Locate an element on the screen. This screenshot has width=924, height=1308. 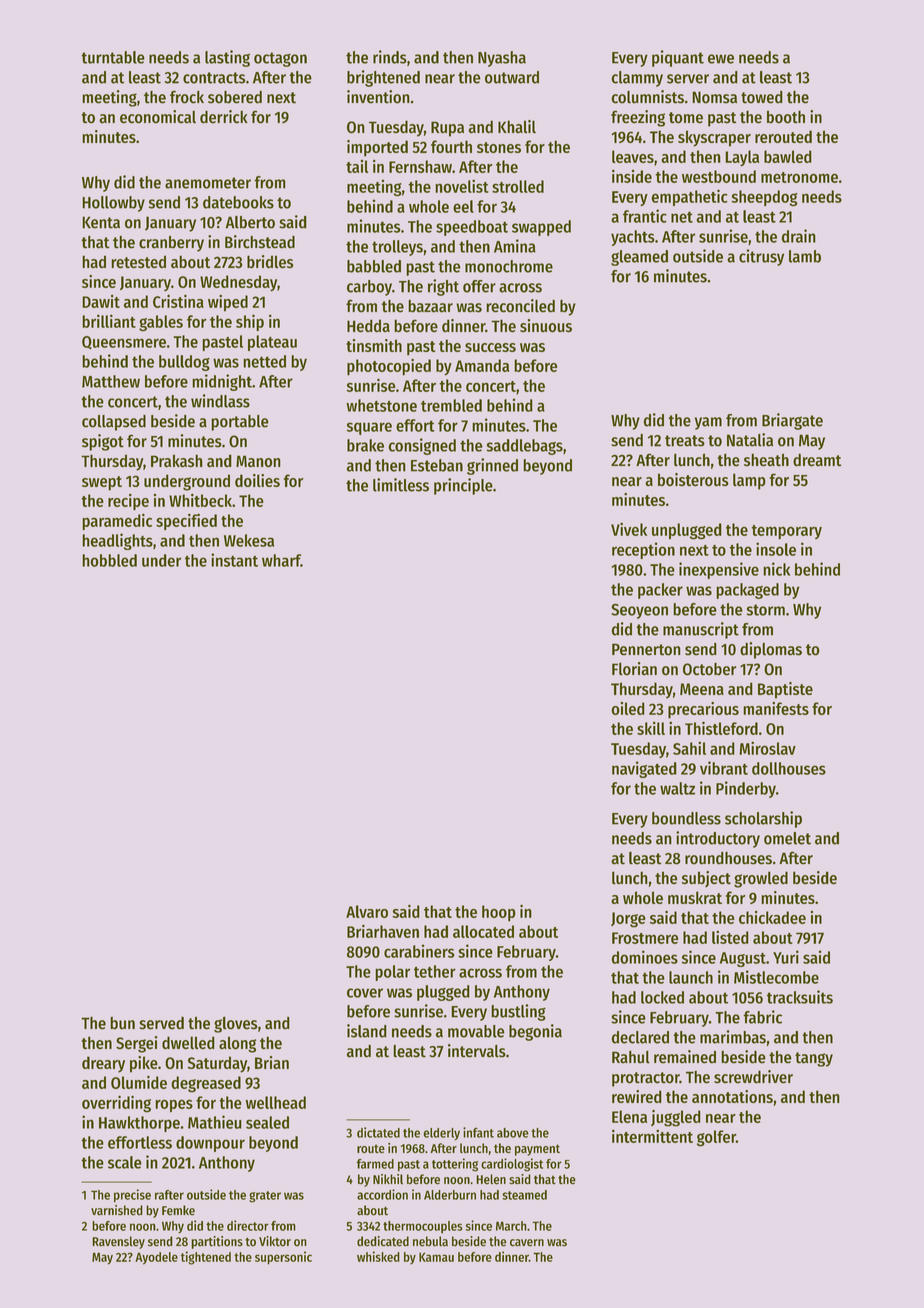
Seoyeon is located at coordinates (640, 611).
